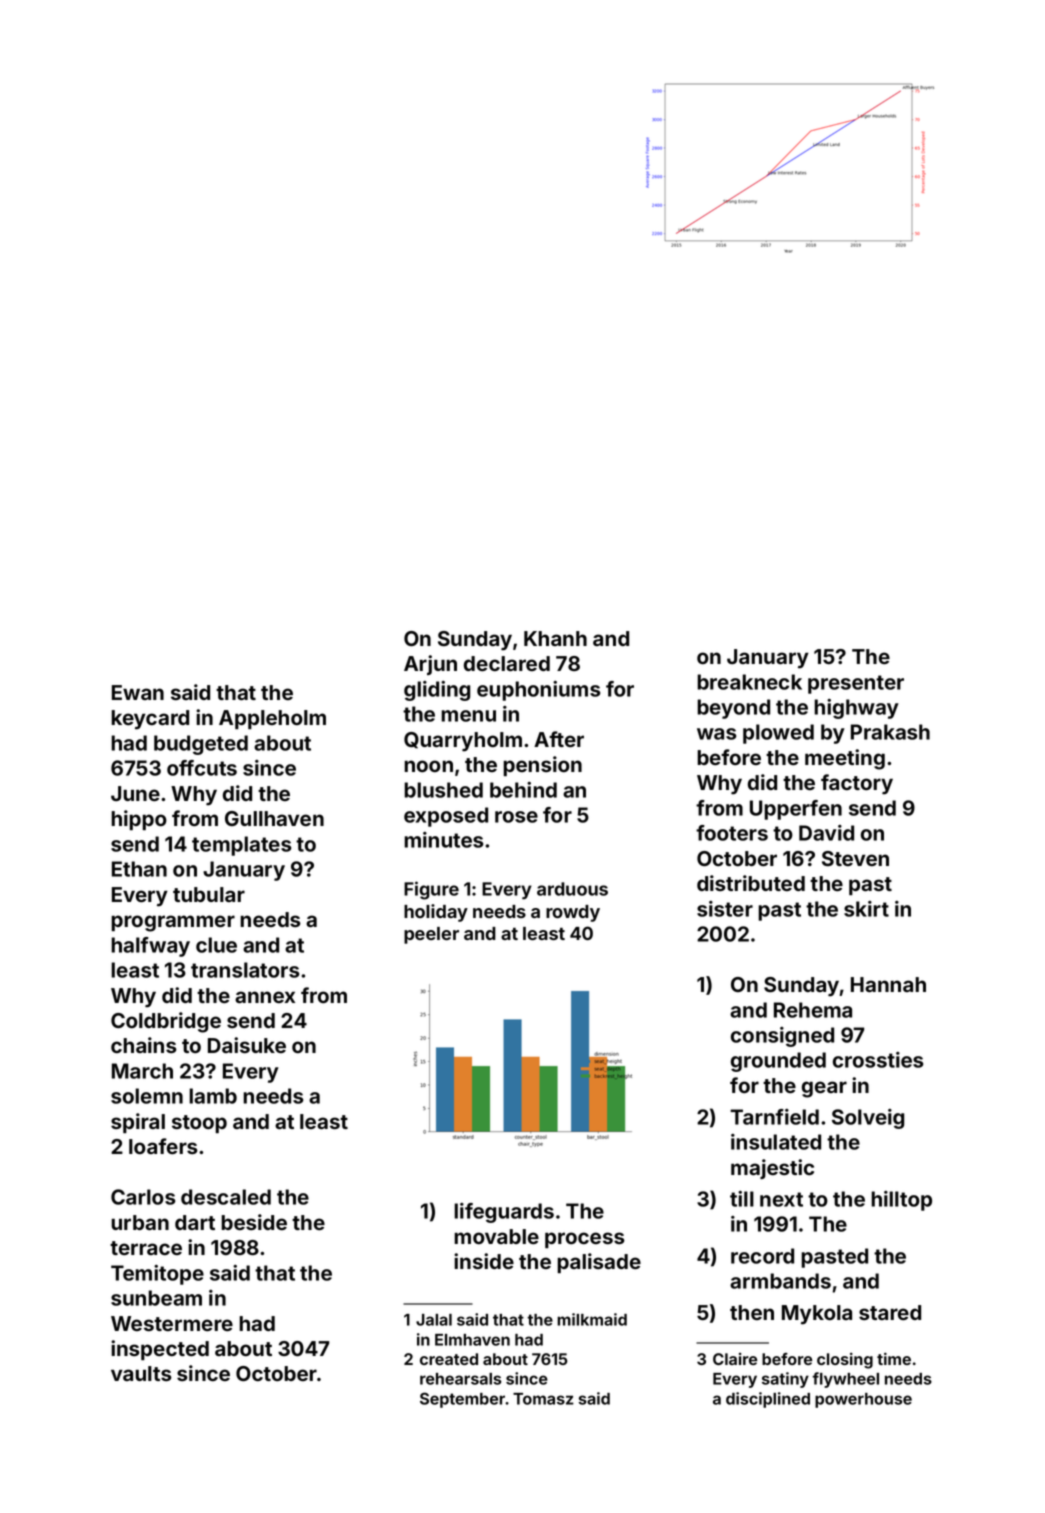 This page has width=1045, height=1513. What do you see at coordinates (826, 833) in the page?
I see `David` at bounding box center [826, 833].
